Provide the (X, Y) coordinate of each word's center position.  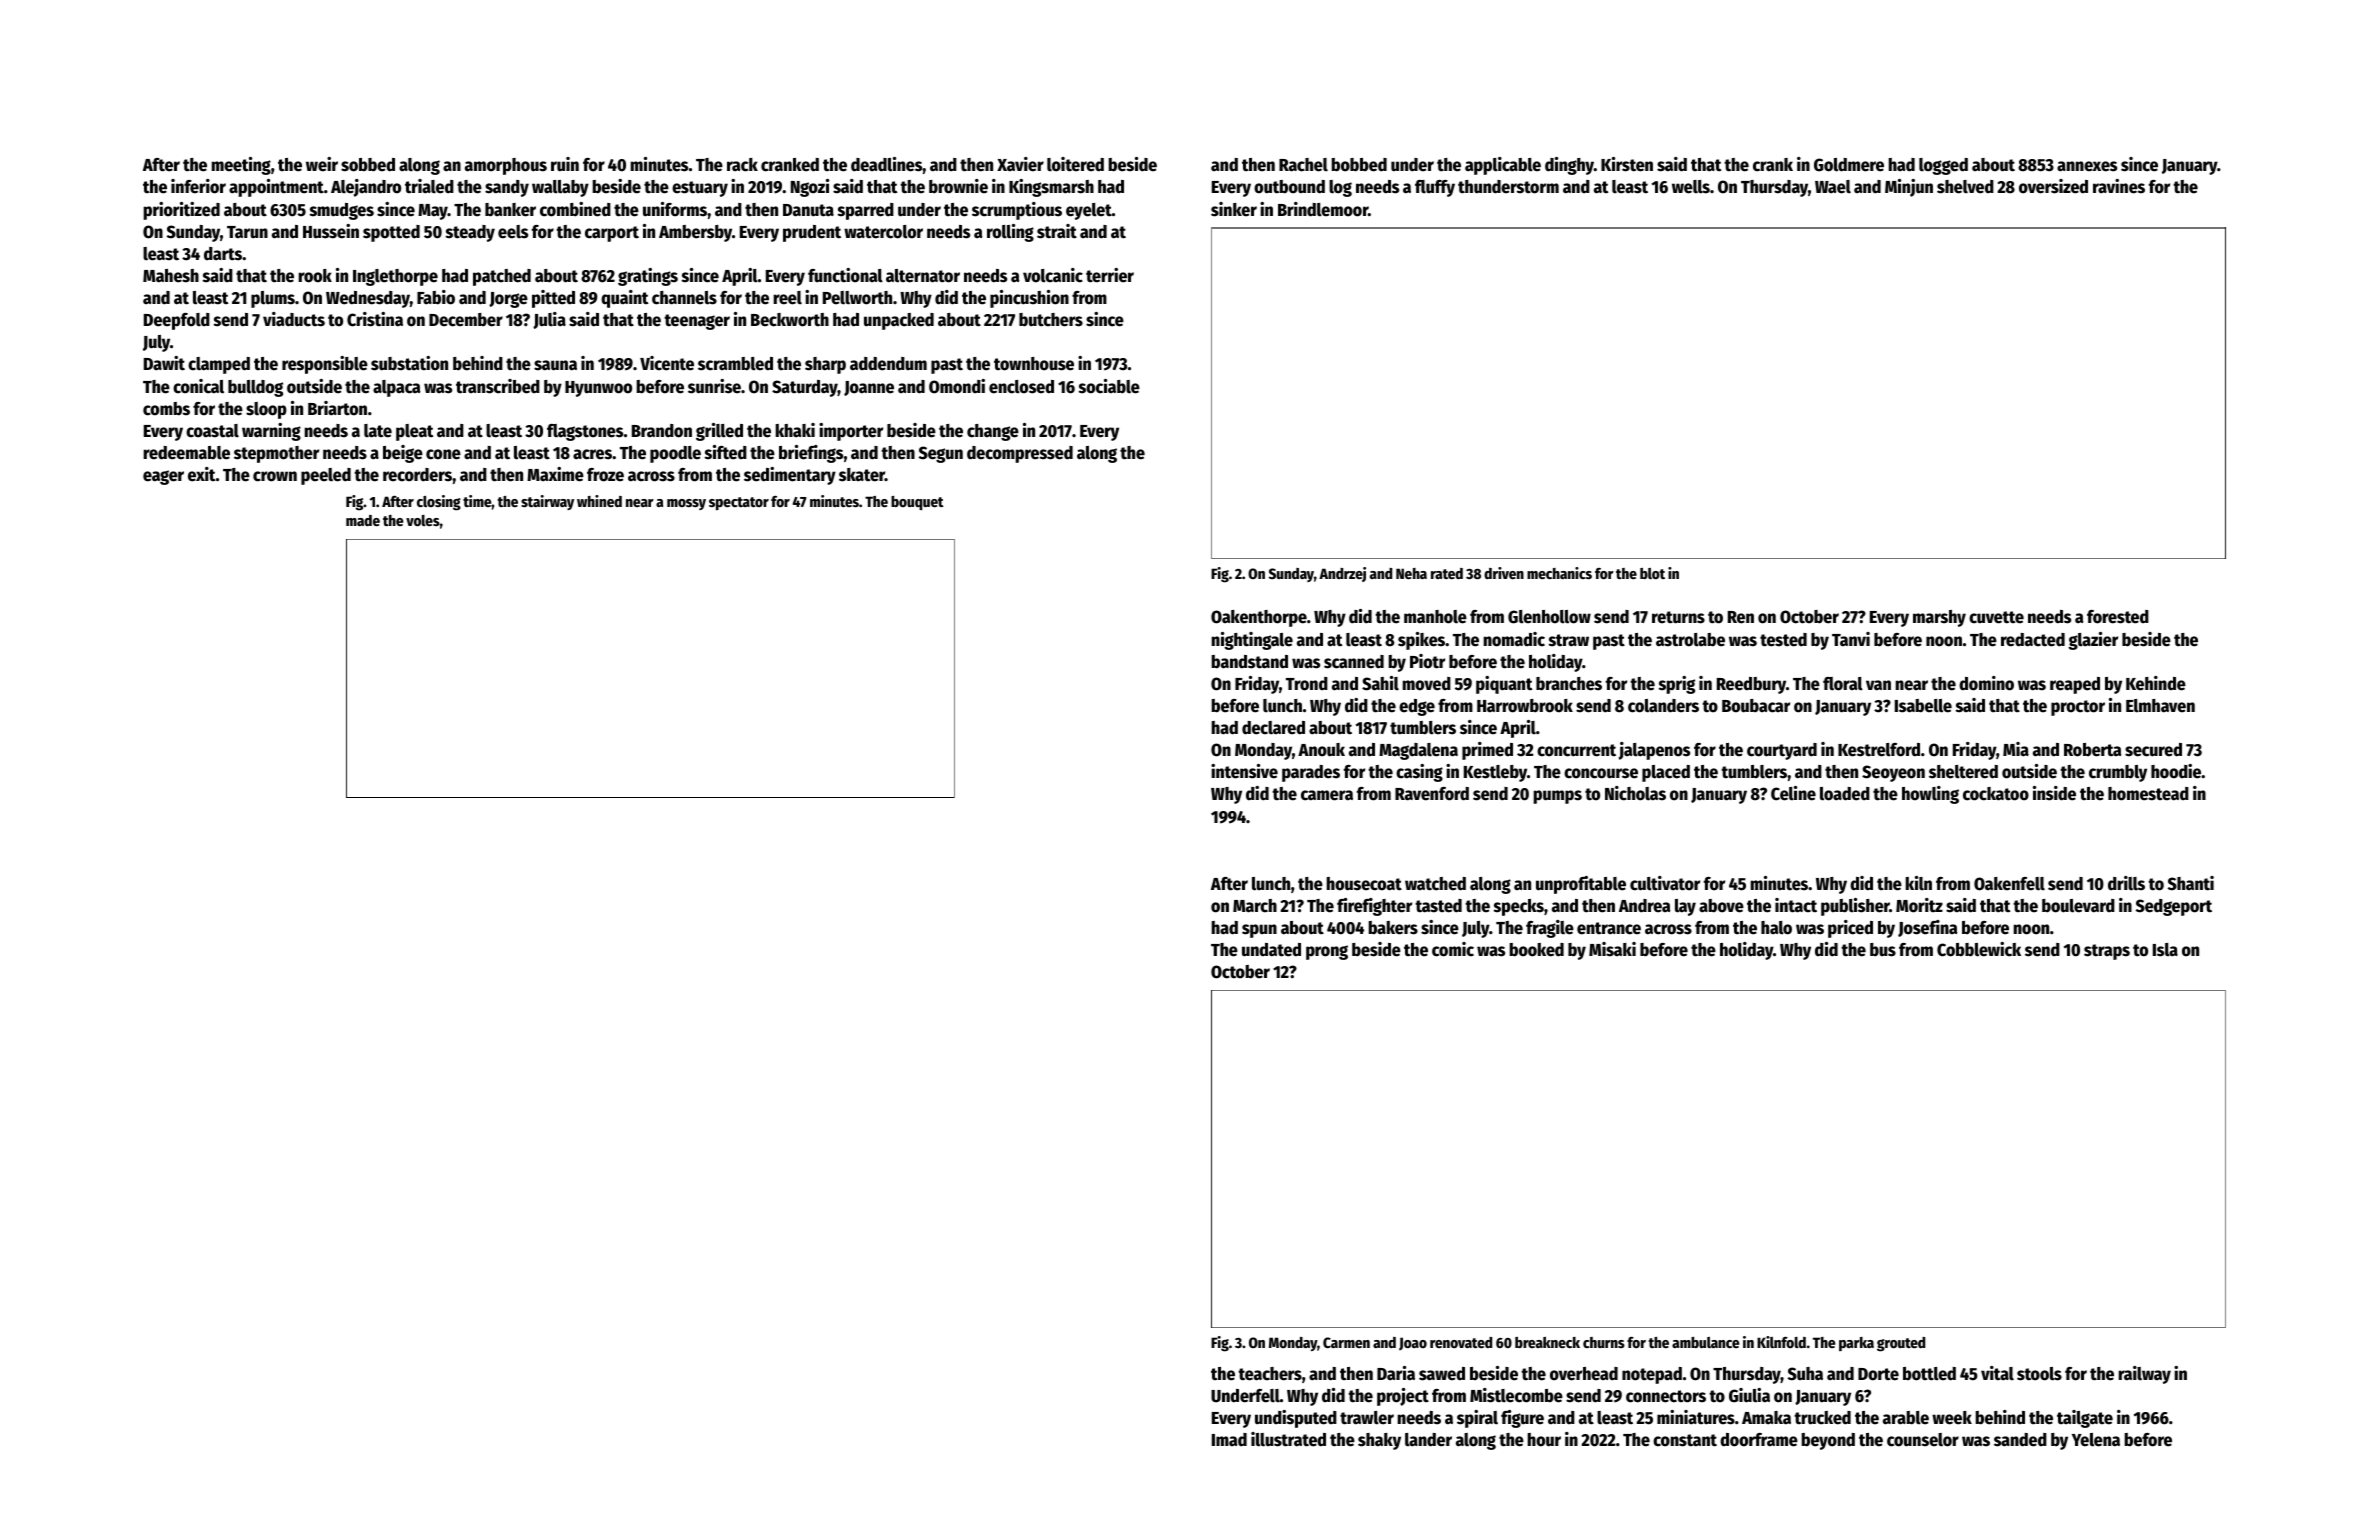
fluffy (1435, 188)
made (363, 520)
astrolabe (1690, 640)
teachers (1270, 1374)
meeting (241, 166)
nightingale (1252, 641)
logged (1943, 166)
